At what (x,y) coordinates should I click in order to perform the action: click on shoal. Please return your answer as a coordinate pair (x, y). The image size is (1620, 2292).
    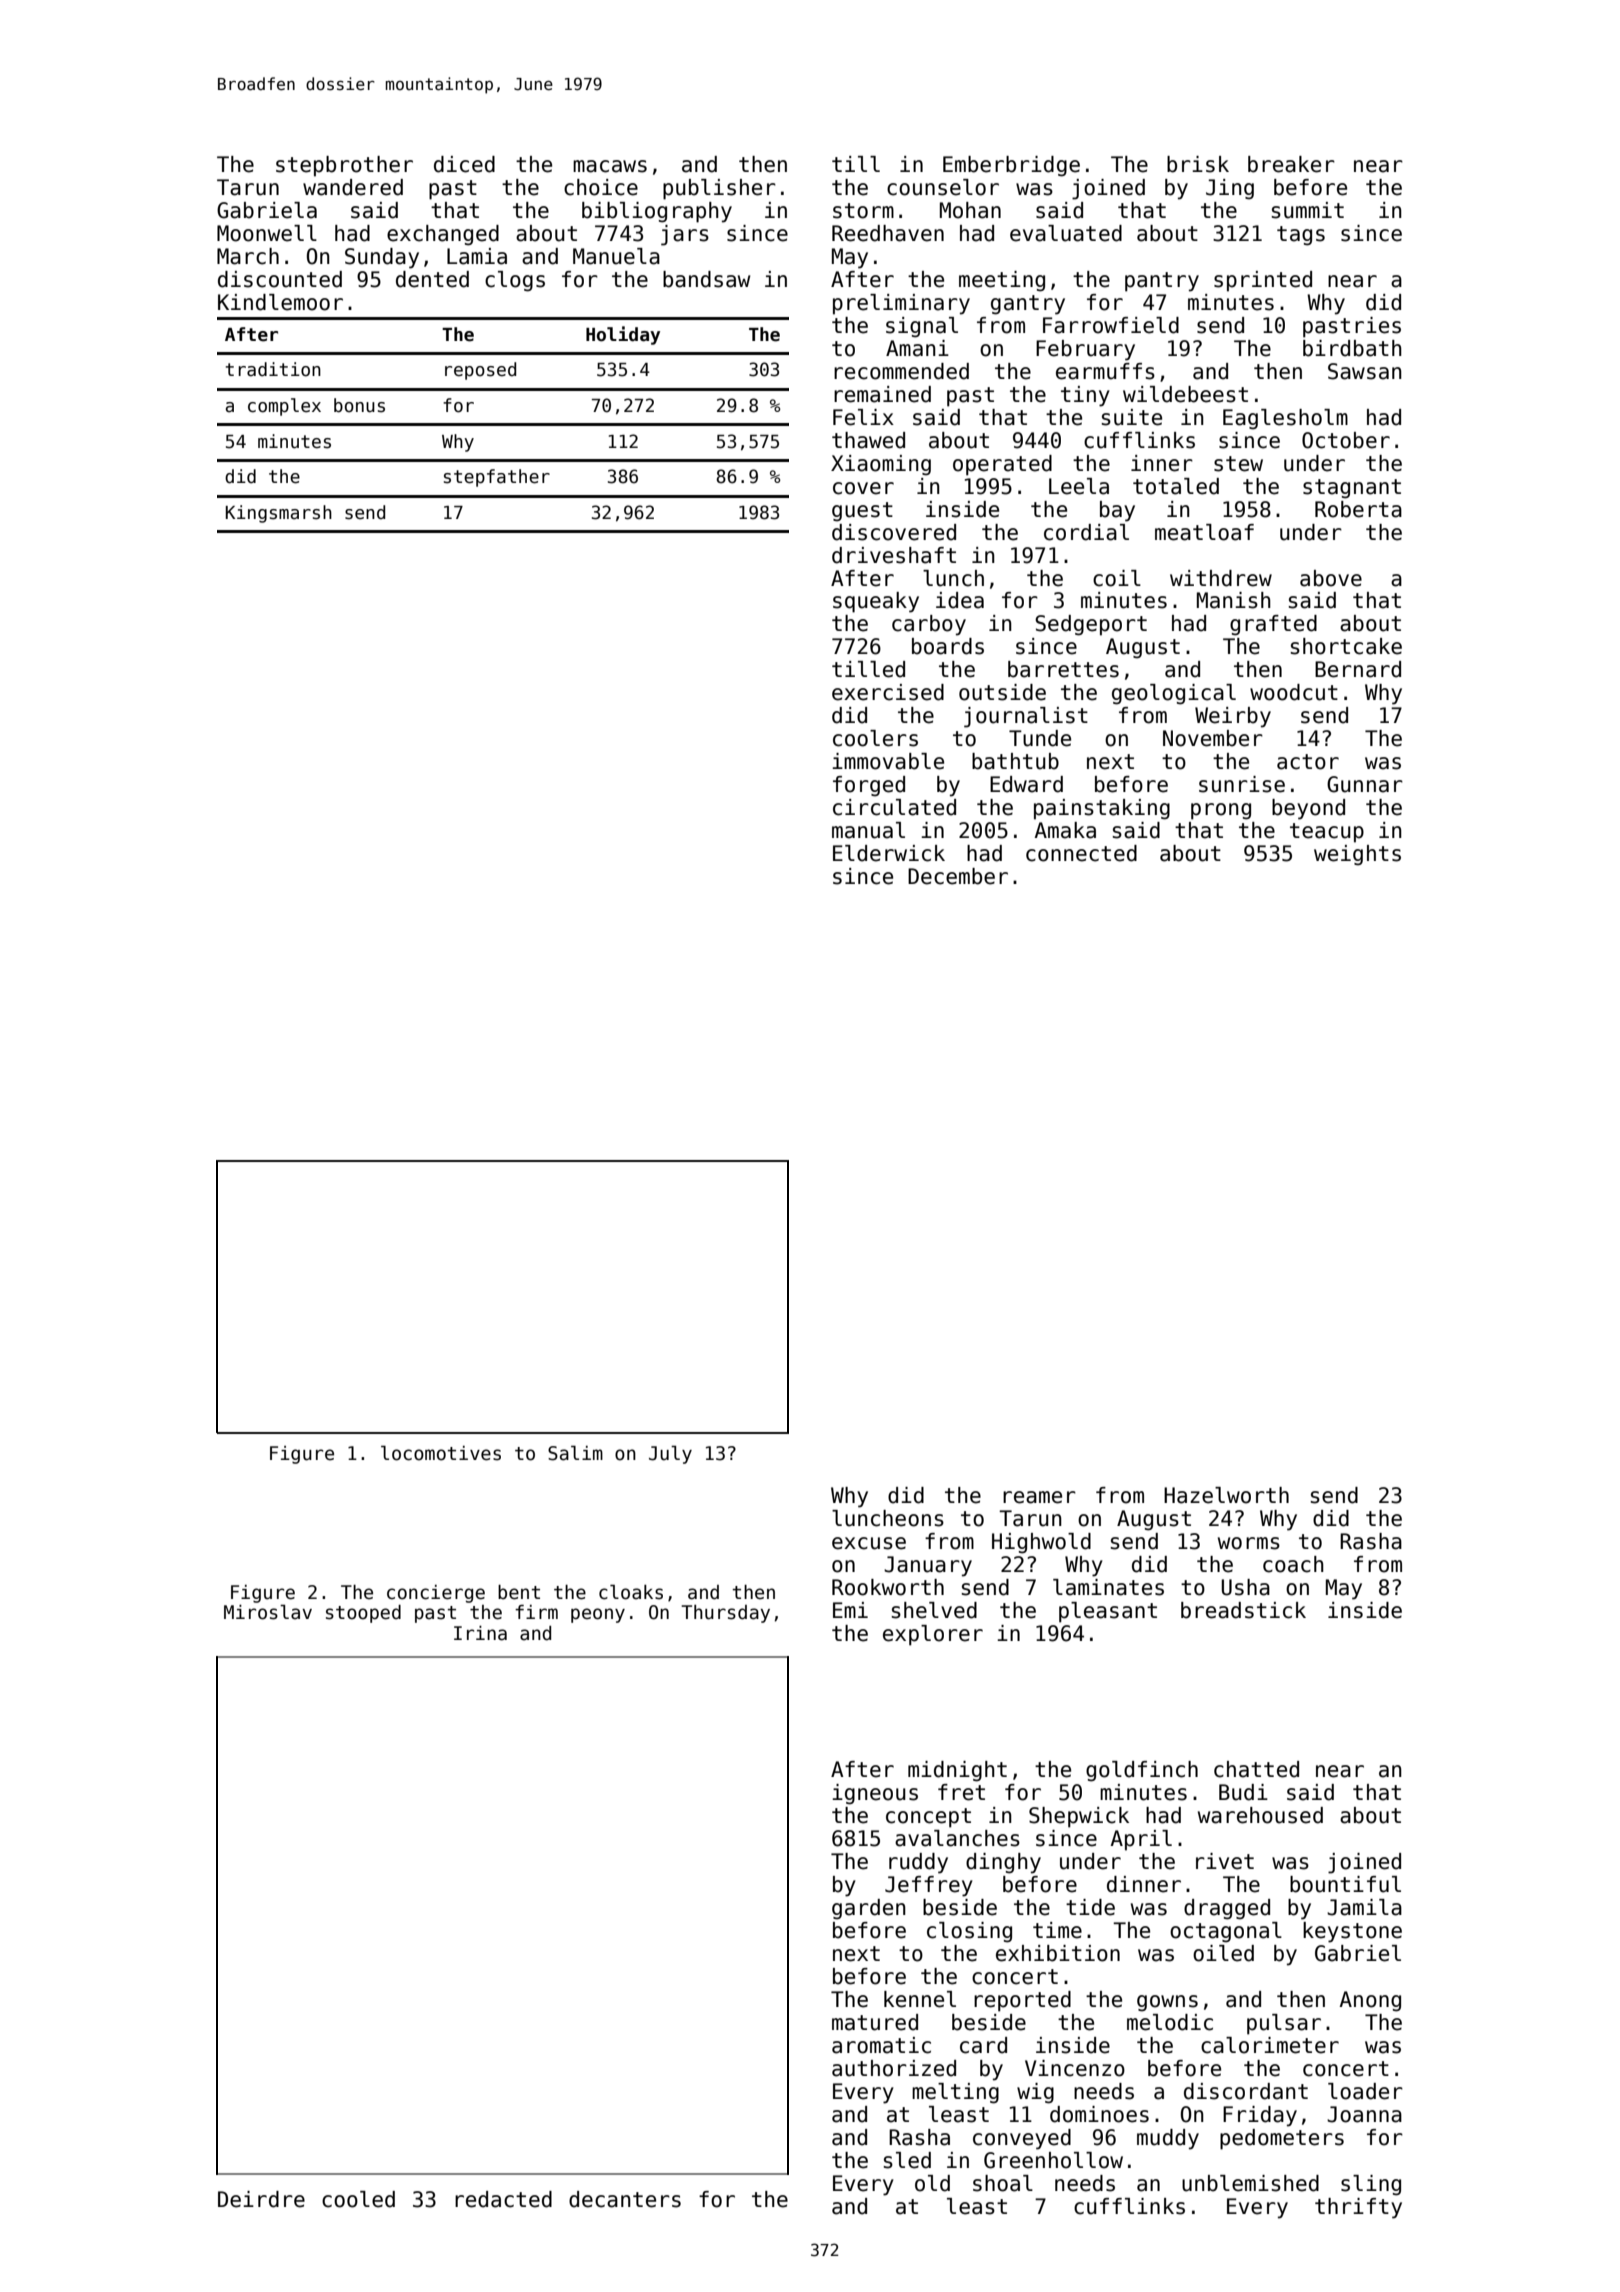
    Looking at the image, I should click on (1003, 2183).
